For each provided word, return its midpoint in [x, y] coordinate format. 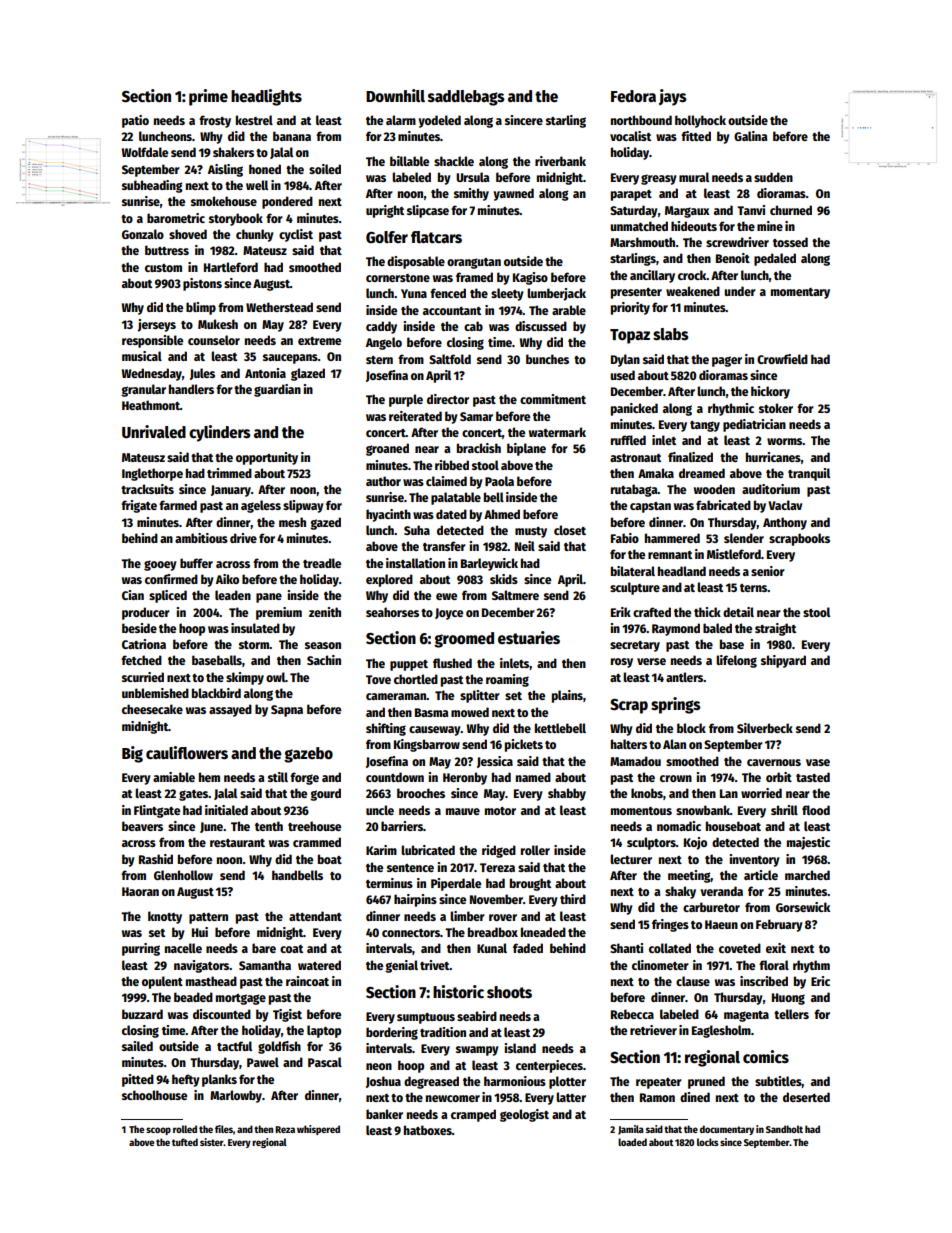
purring [141, 949]
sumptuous [426, 1018]
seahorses [392, 612]
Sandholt [784, 1129]
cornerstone [398, 278]
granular [143, 390]
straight [775, 629]
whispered [318, 1130]
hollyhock [700, 121]
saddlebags [466, 98]
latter [571, 1097]
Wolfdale [145, 152]
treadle [322, 563]
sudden [773, 177]
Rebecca [632, 1014]
